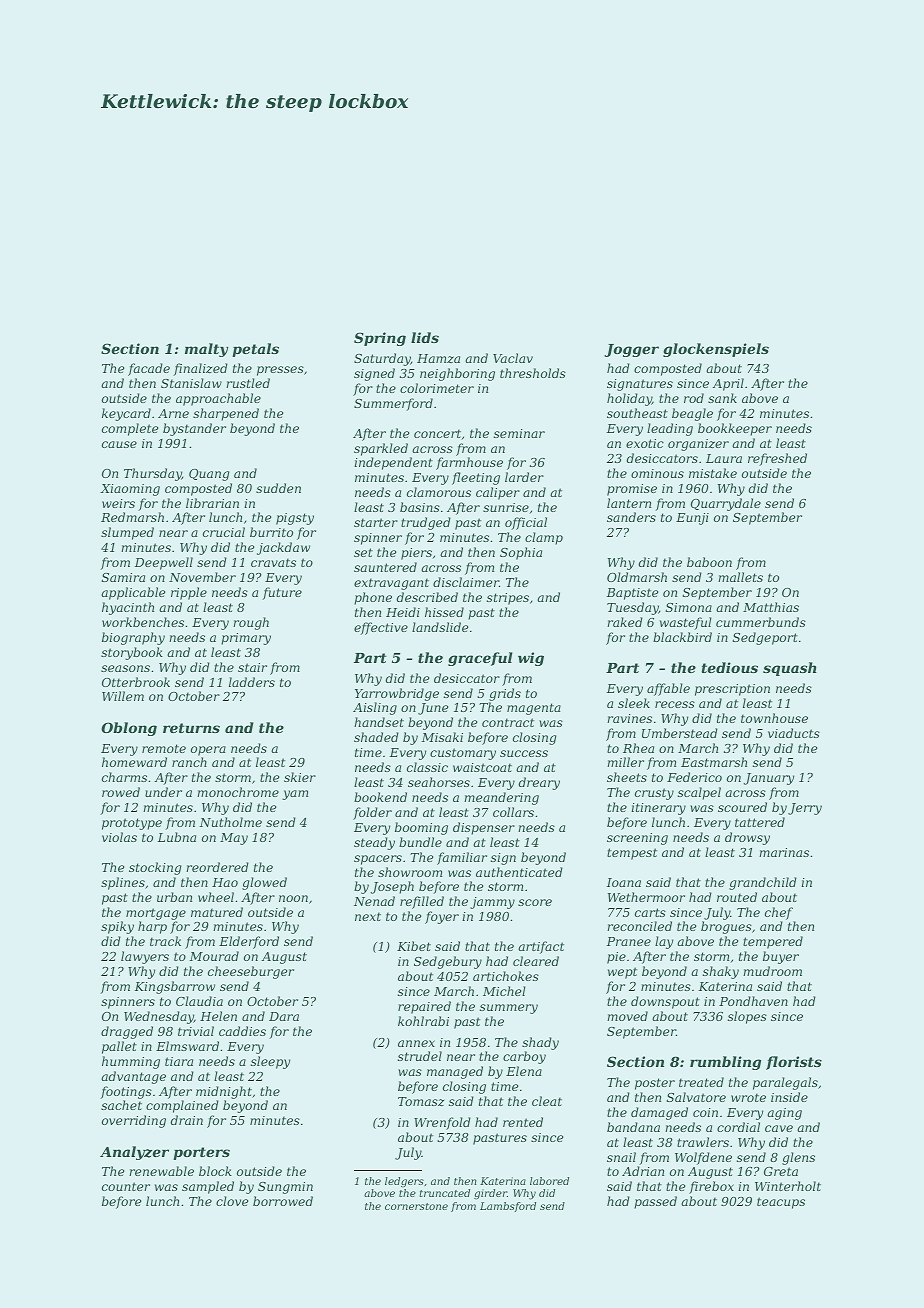  Describe the element at coordinates (509, 1009) in the image. I see `summery` at that location.
